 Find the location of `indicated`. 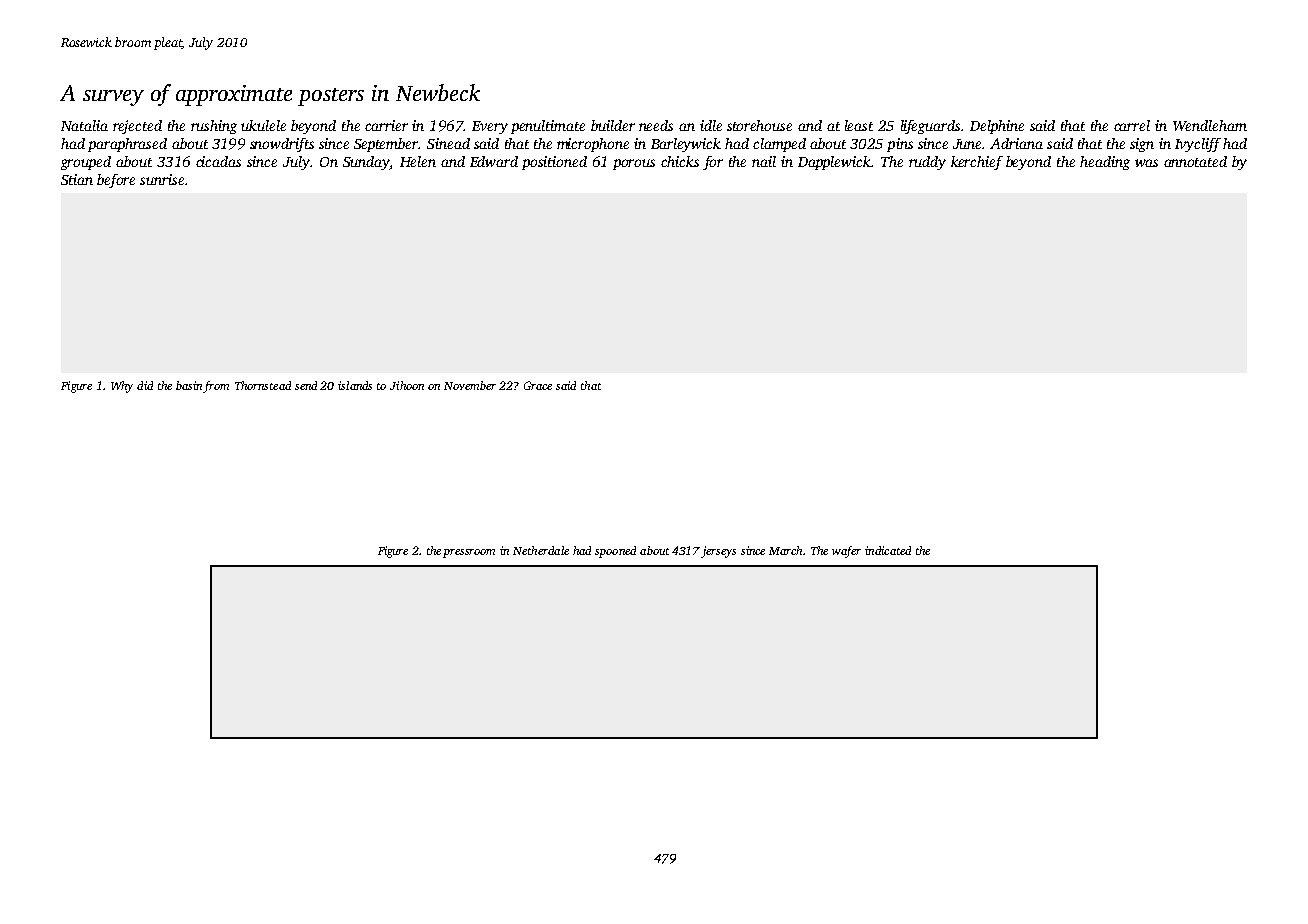

indicated is located at coordinates (888, 550).
